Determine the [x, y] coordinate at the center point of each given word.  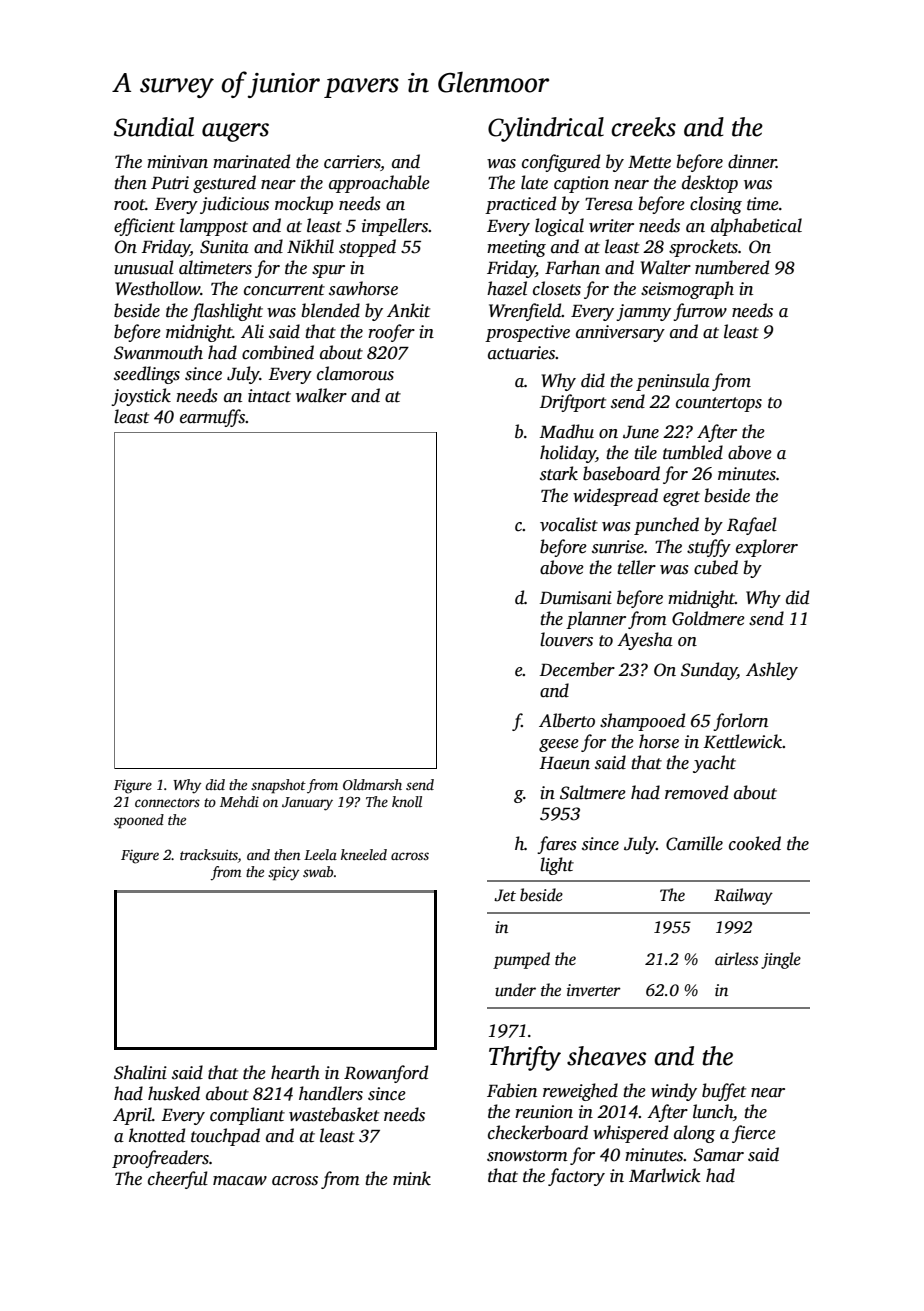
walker [321, 395]
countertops [719, 404]
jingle [781, 960]
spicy [284, 873]
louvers [566, 639]
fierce [754, 1134]
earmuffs [212, 418]
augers [235, 132]
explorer [767, 548]
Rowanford [386, 1074]
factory [576, 1177]
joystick [141, 397]
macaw [240, 1181]
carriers [352, 162]
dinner [752, 161]
